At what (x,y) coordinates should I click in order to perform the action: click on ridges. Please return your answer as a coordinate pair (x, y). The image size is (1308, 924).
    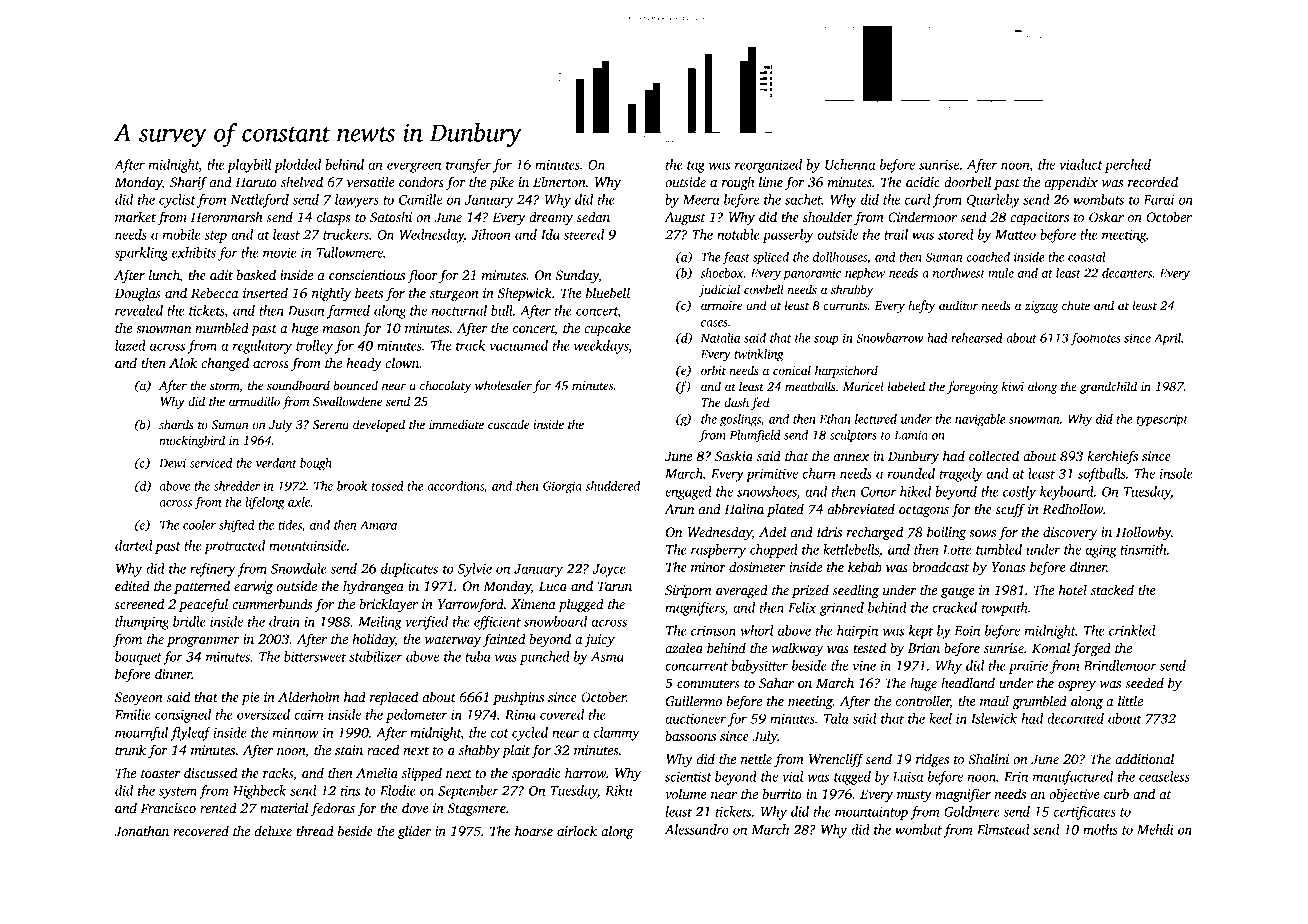
    Looking at the image, I should click on (932, 760).
